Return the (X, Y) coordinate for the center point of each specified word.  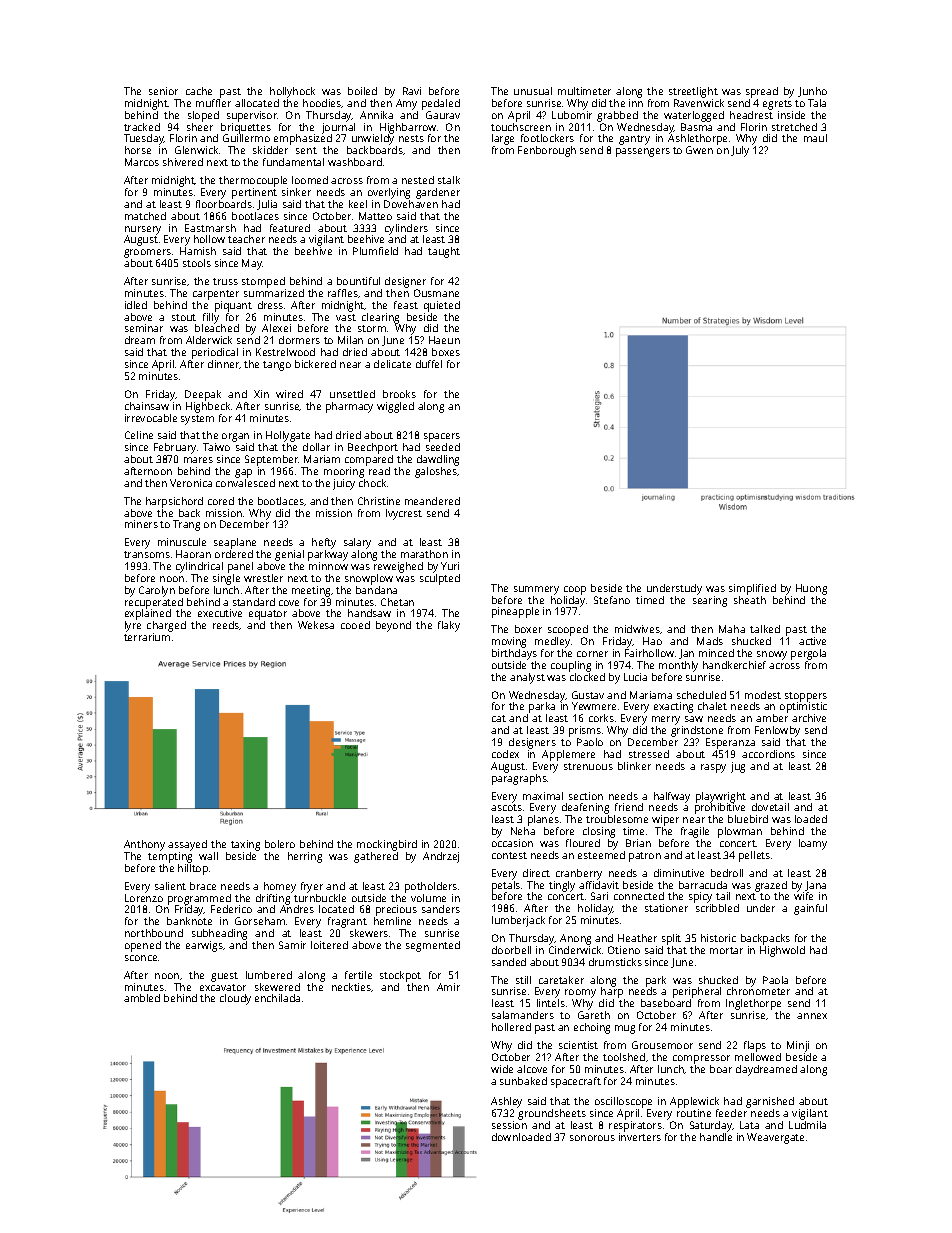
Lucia (635, 677)
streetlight (693, 92)
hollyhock (292, 92)
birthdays (514, 654)
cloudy (235, 999)
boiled (362, 91)
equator (268, 615)
